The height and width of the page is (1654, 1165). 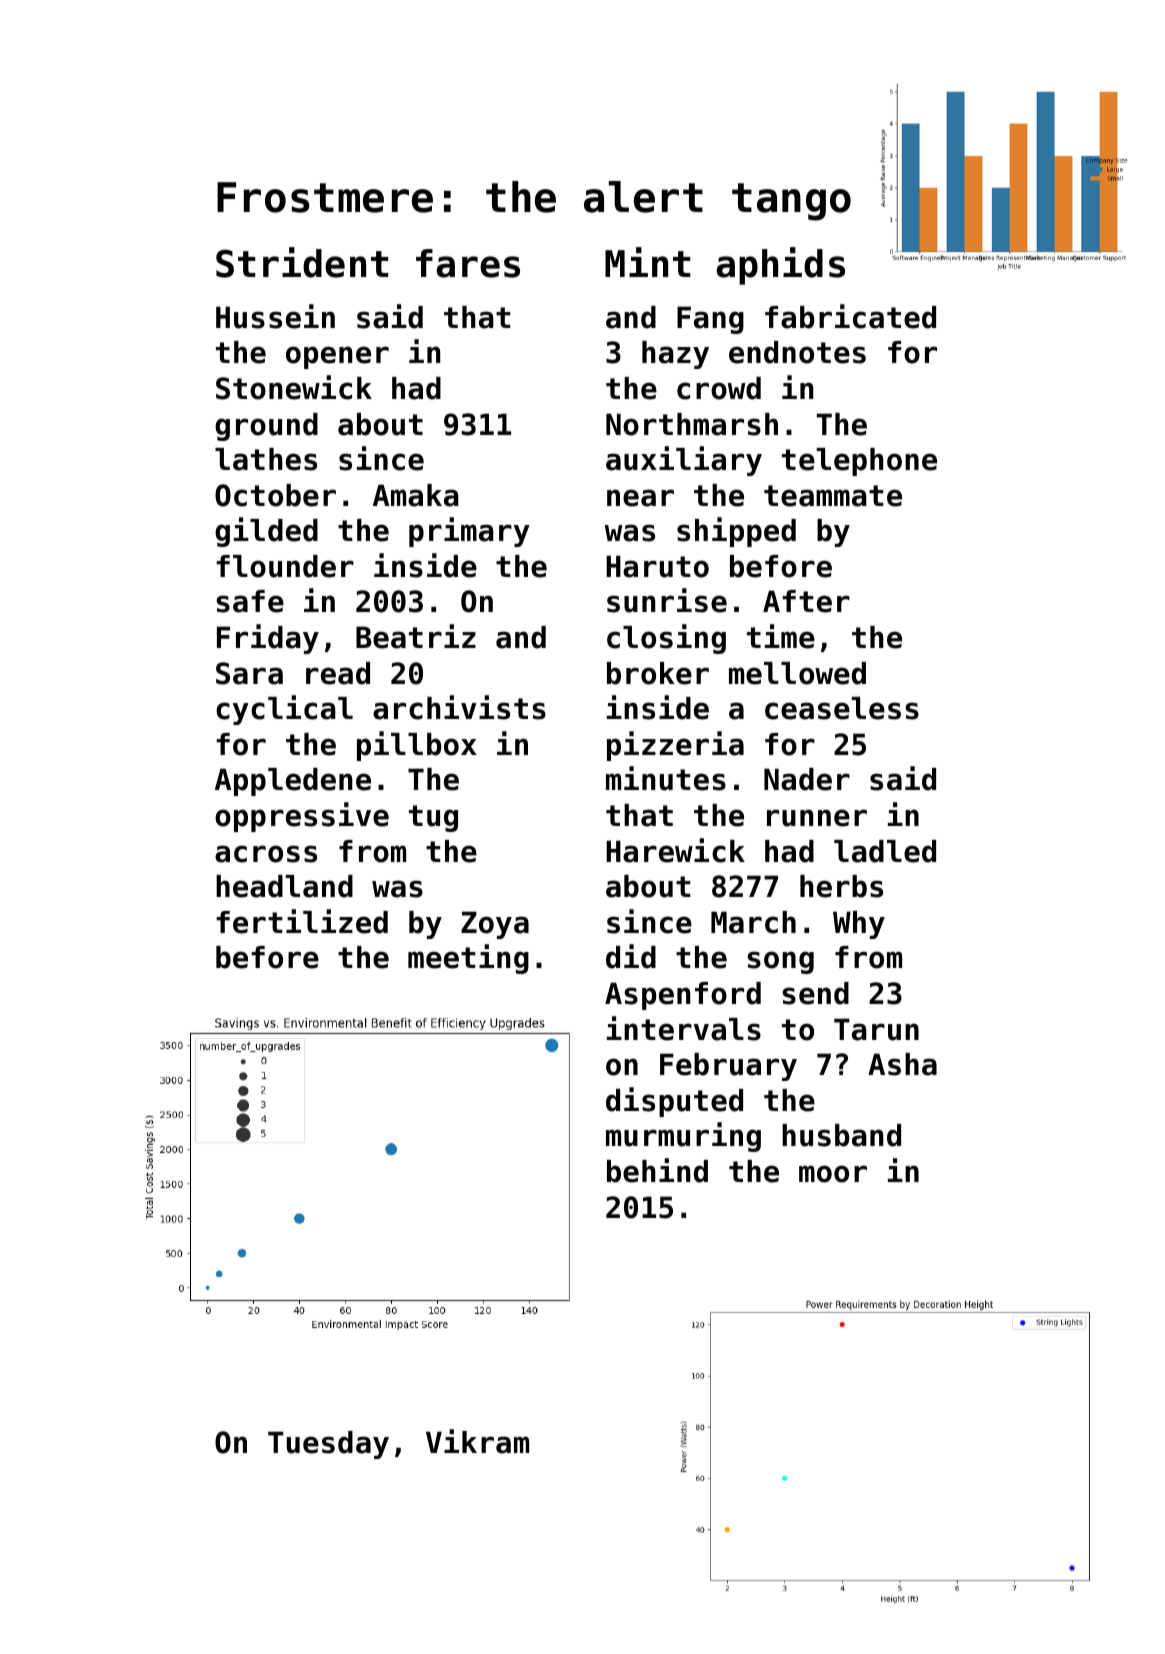 I want to click on moor, so click(x=833, y=1174).
